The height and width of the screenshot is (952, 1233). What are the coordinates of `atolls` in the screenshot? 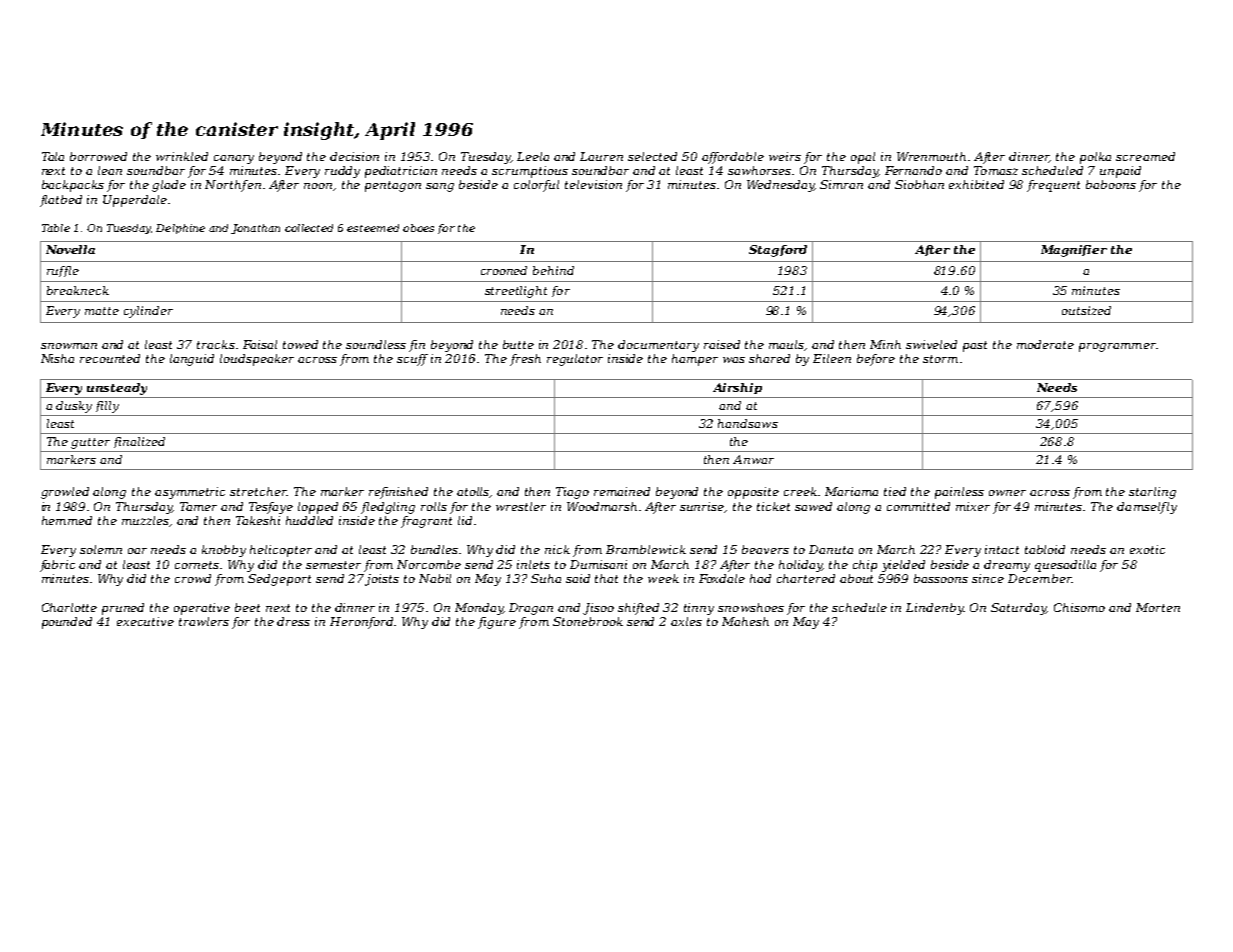 It's located at (473, 492).
